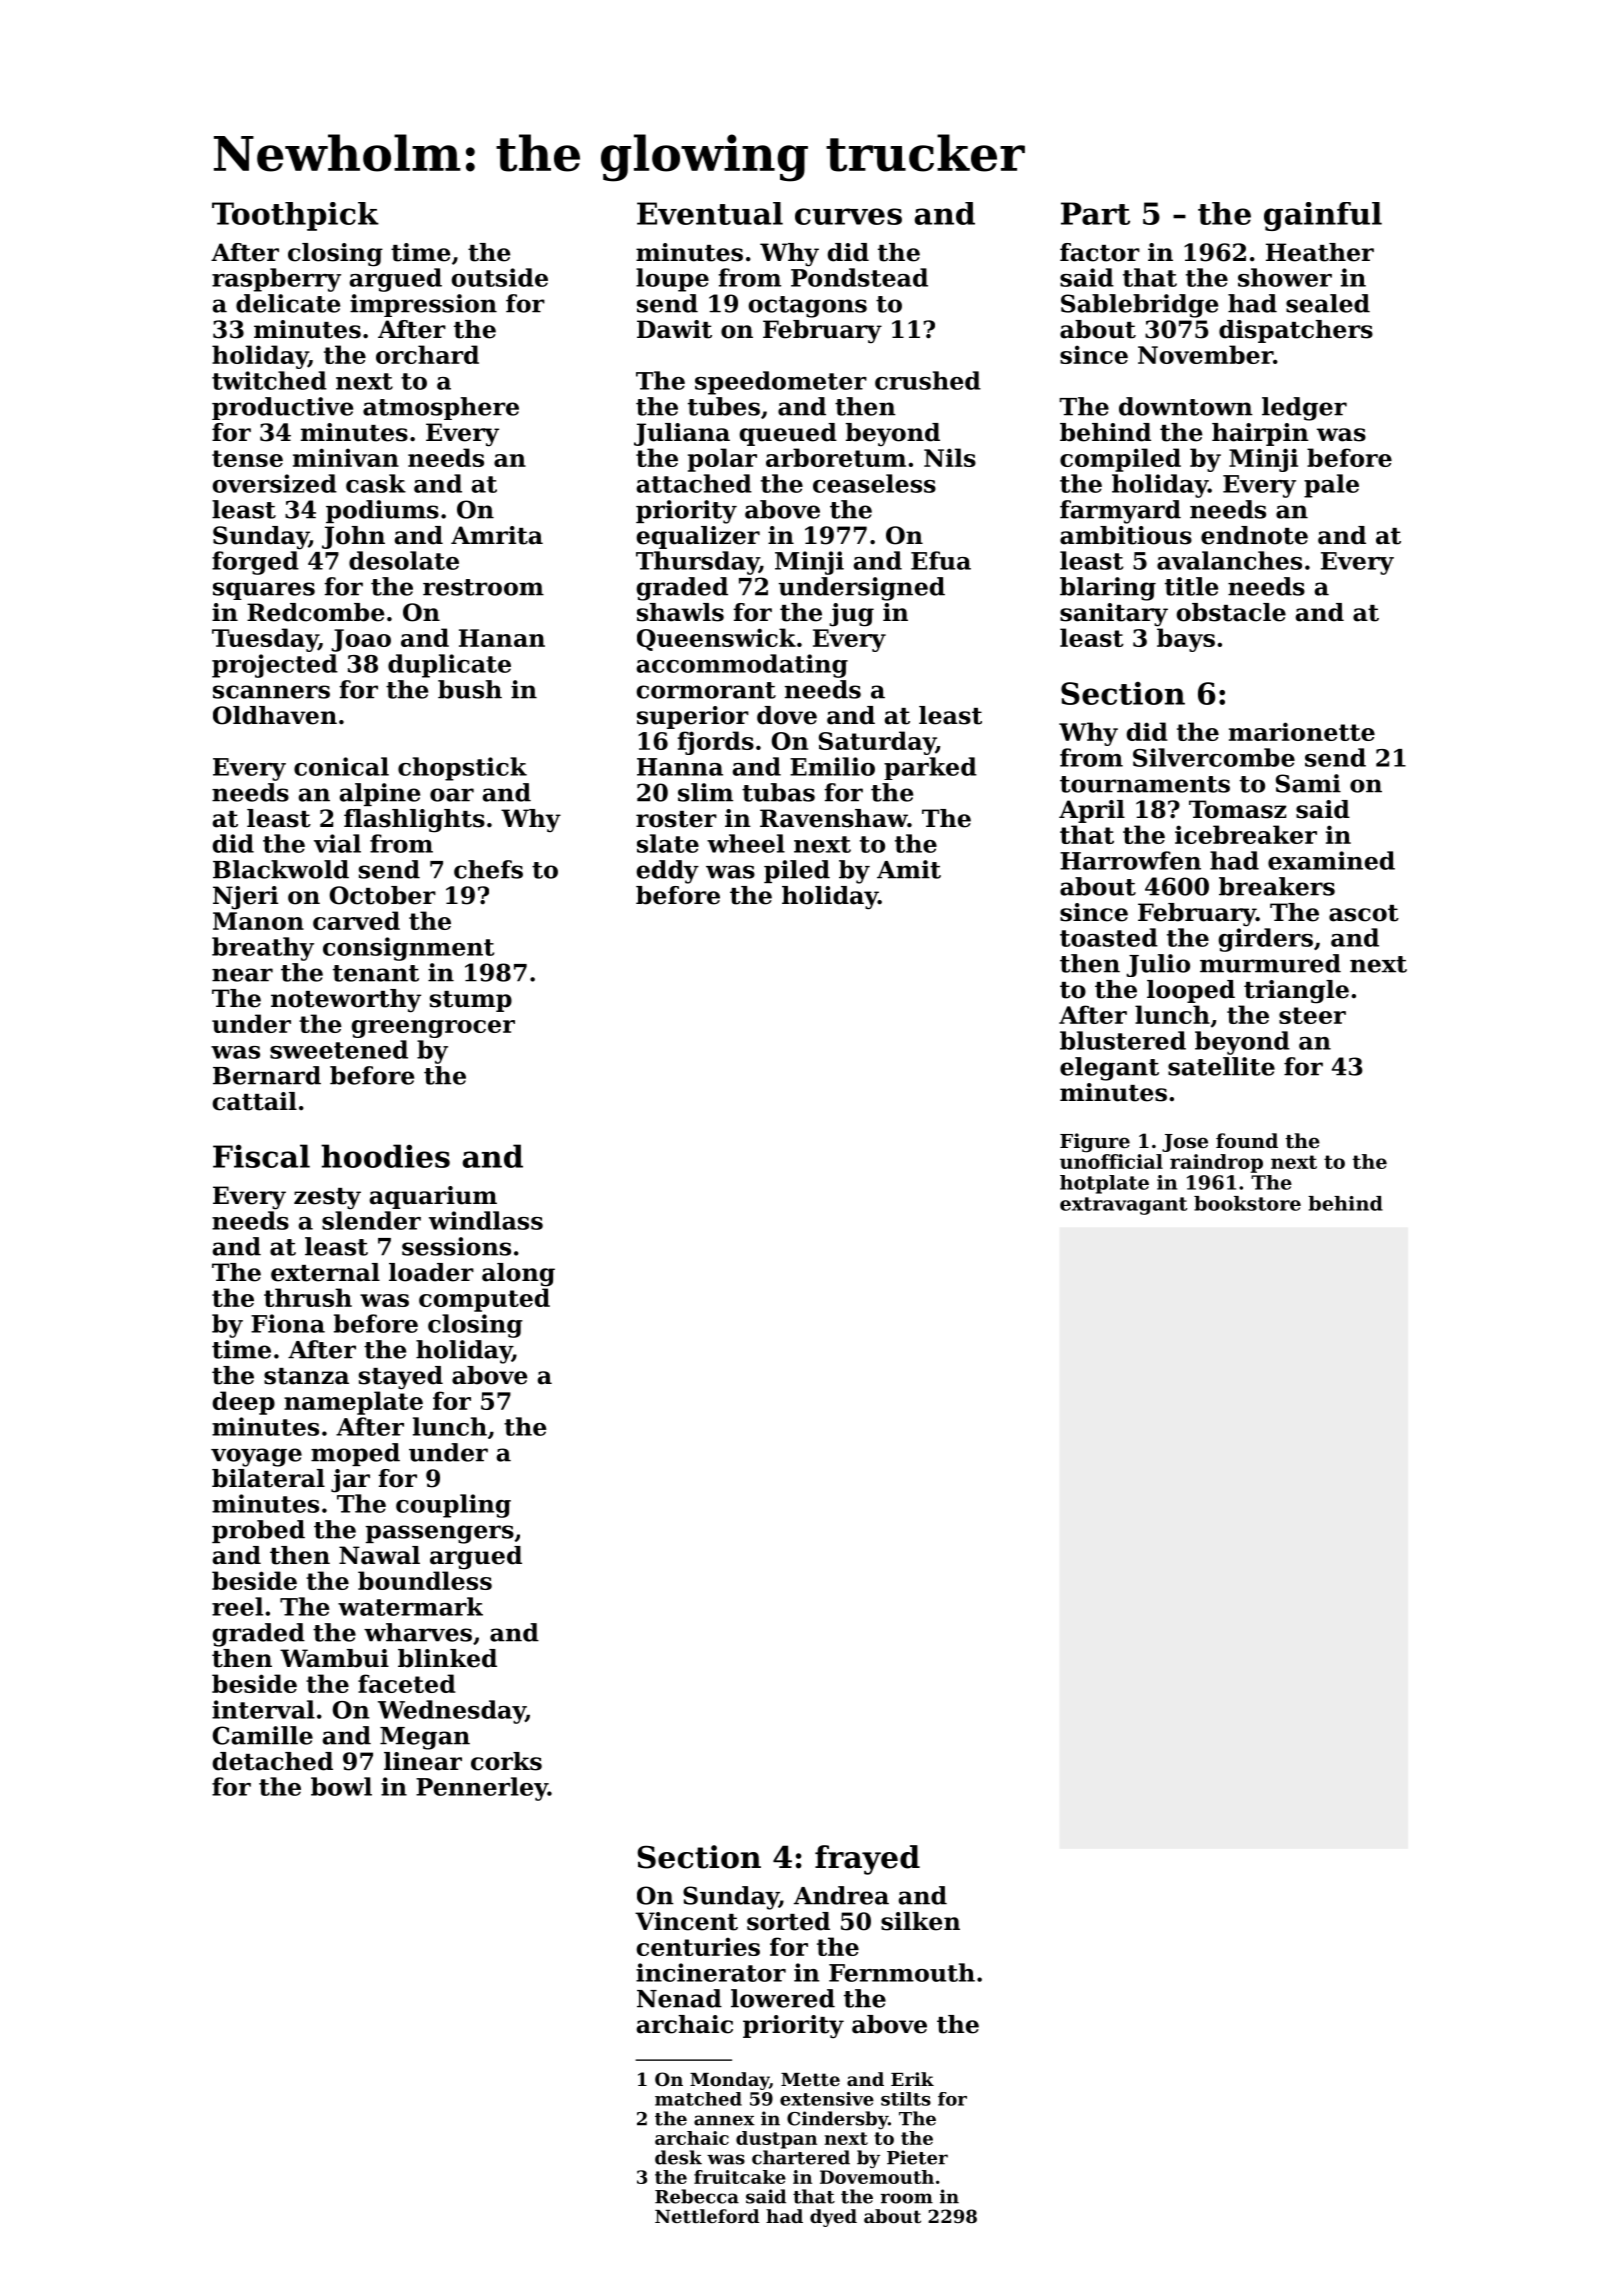 The image size is (1620, 2292). What do you see at coordinates (781, 383) in the screenshot?
I see `speedometer` at bounding box center [781, 383].
